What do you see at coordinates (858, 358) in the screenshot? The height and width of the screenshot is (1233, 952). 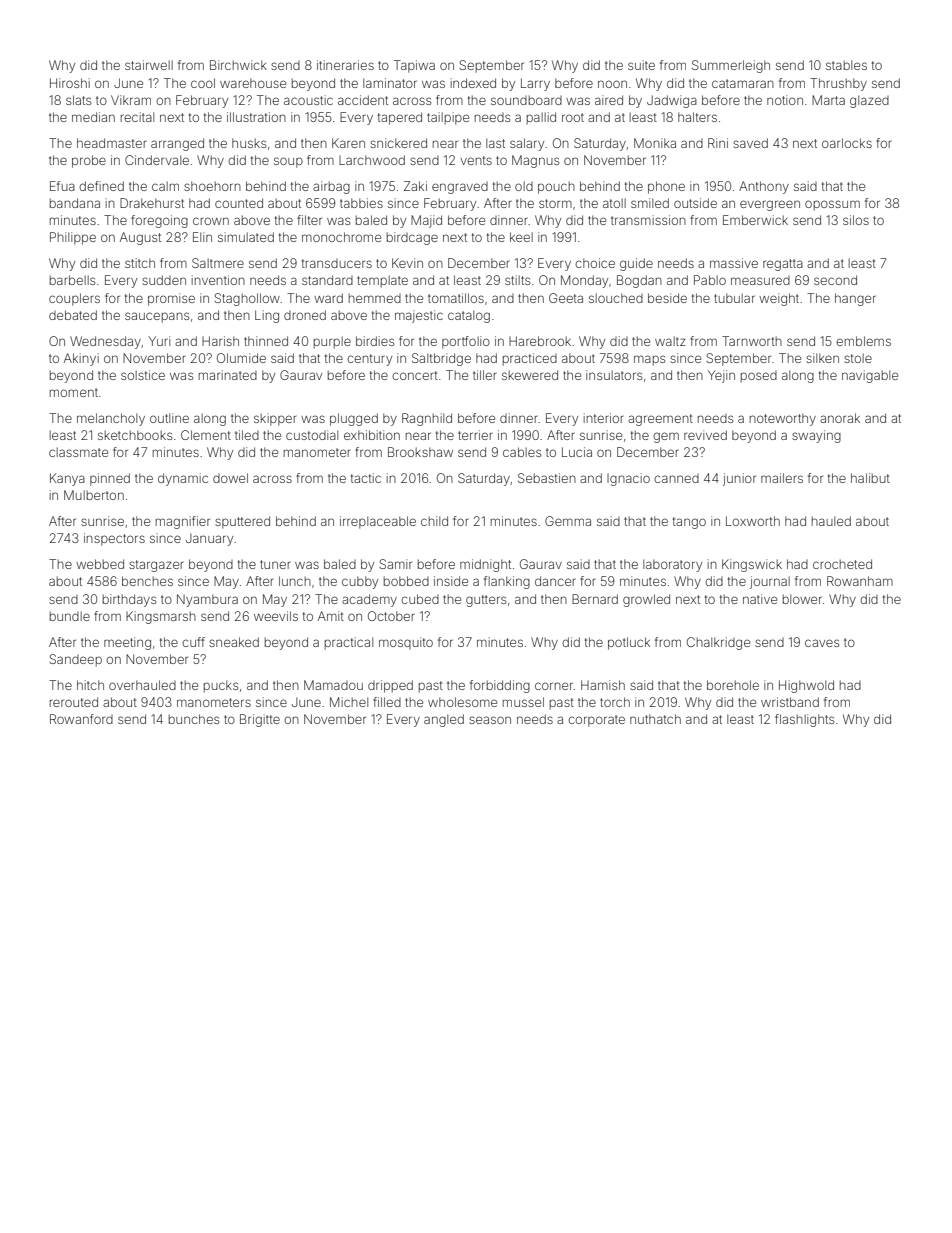 I see `stole` at bounding box center [858, 358].
